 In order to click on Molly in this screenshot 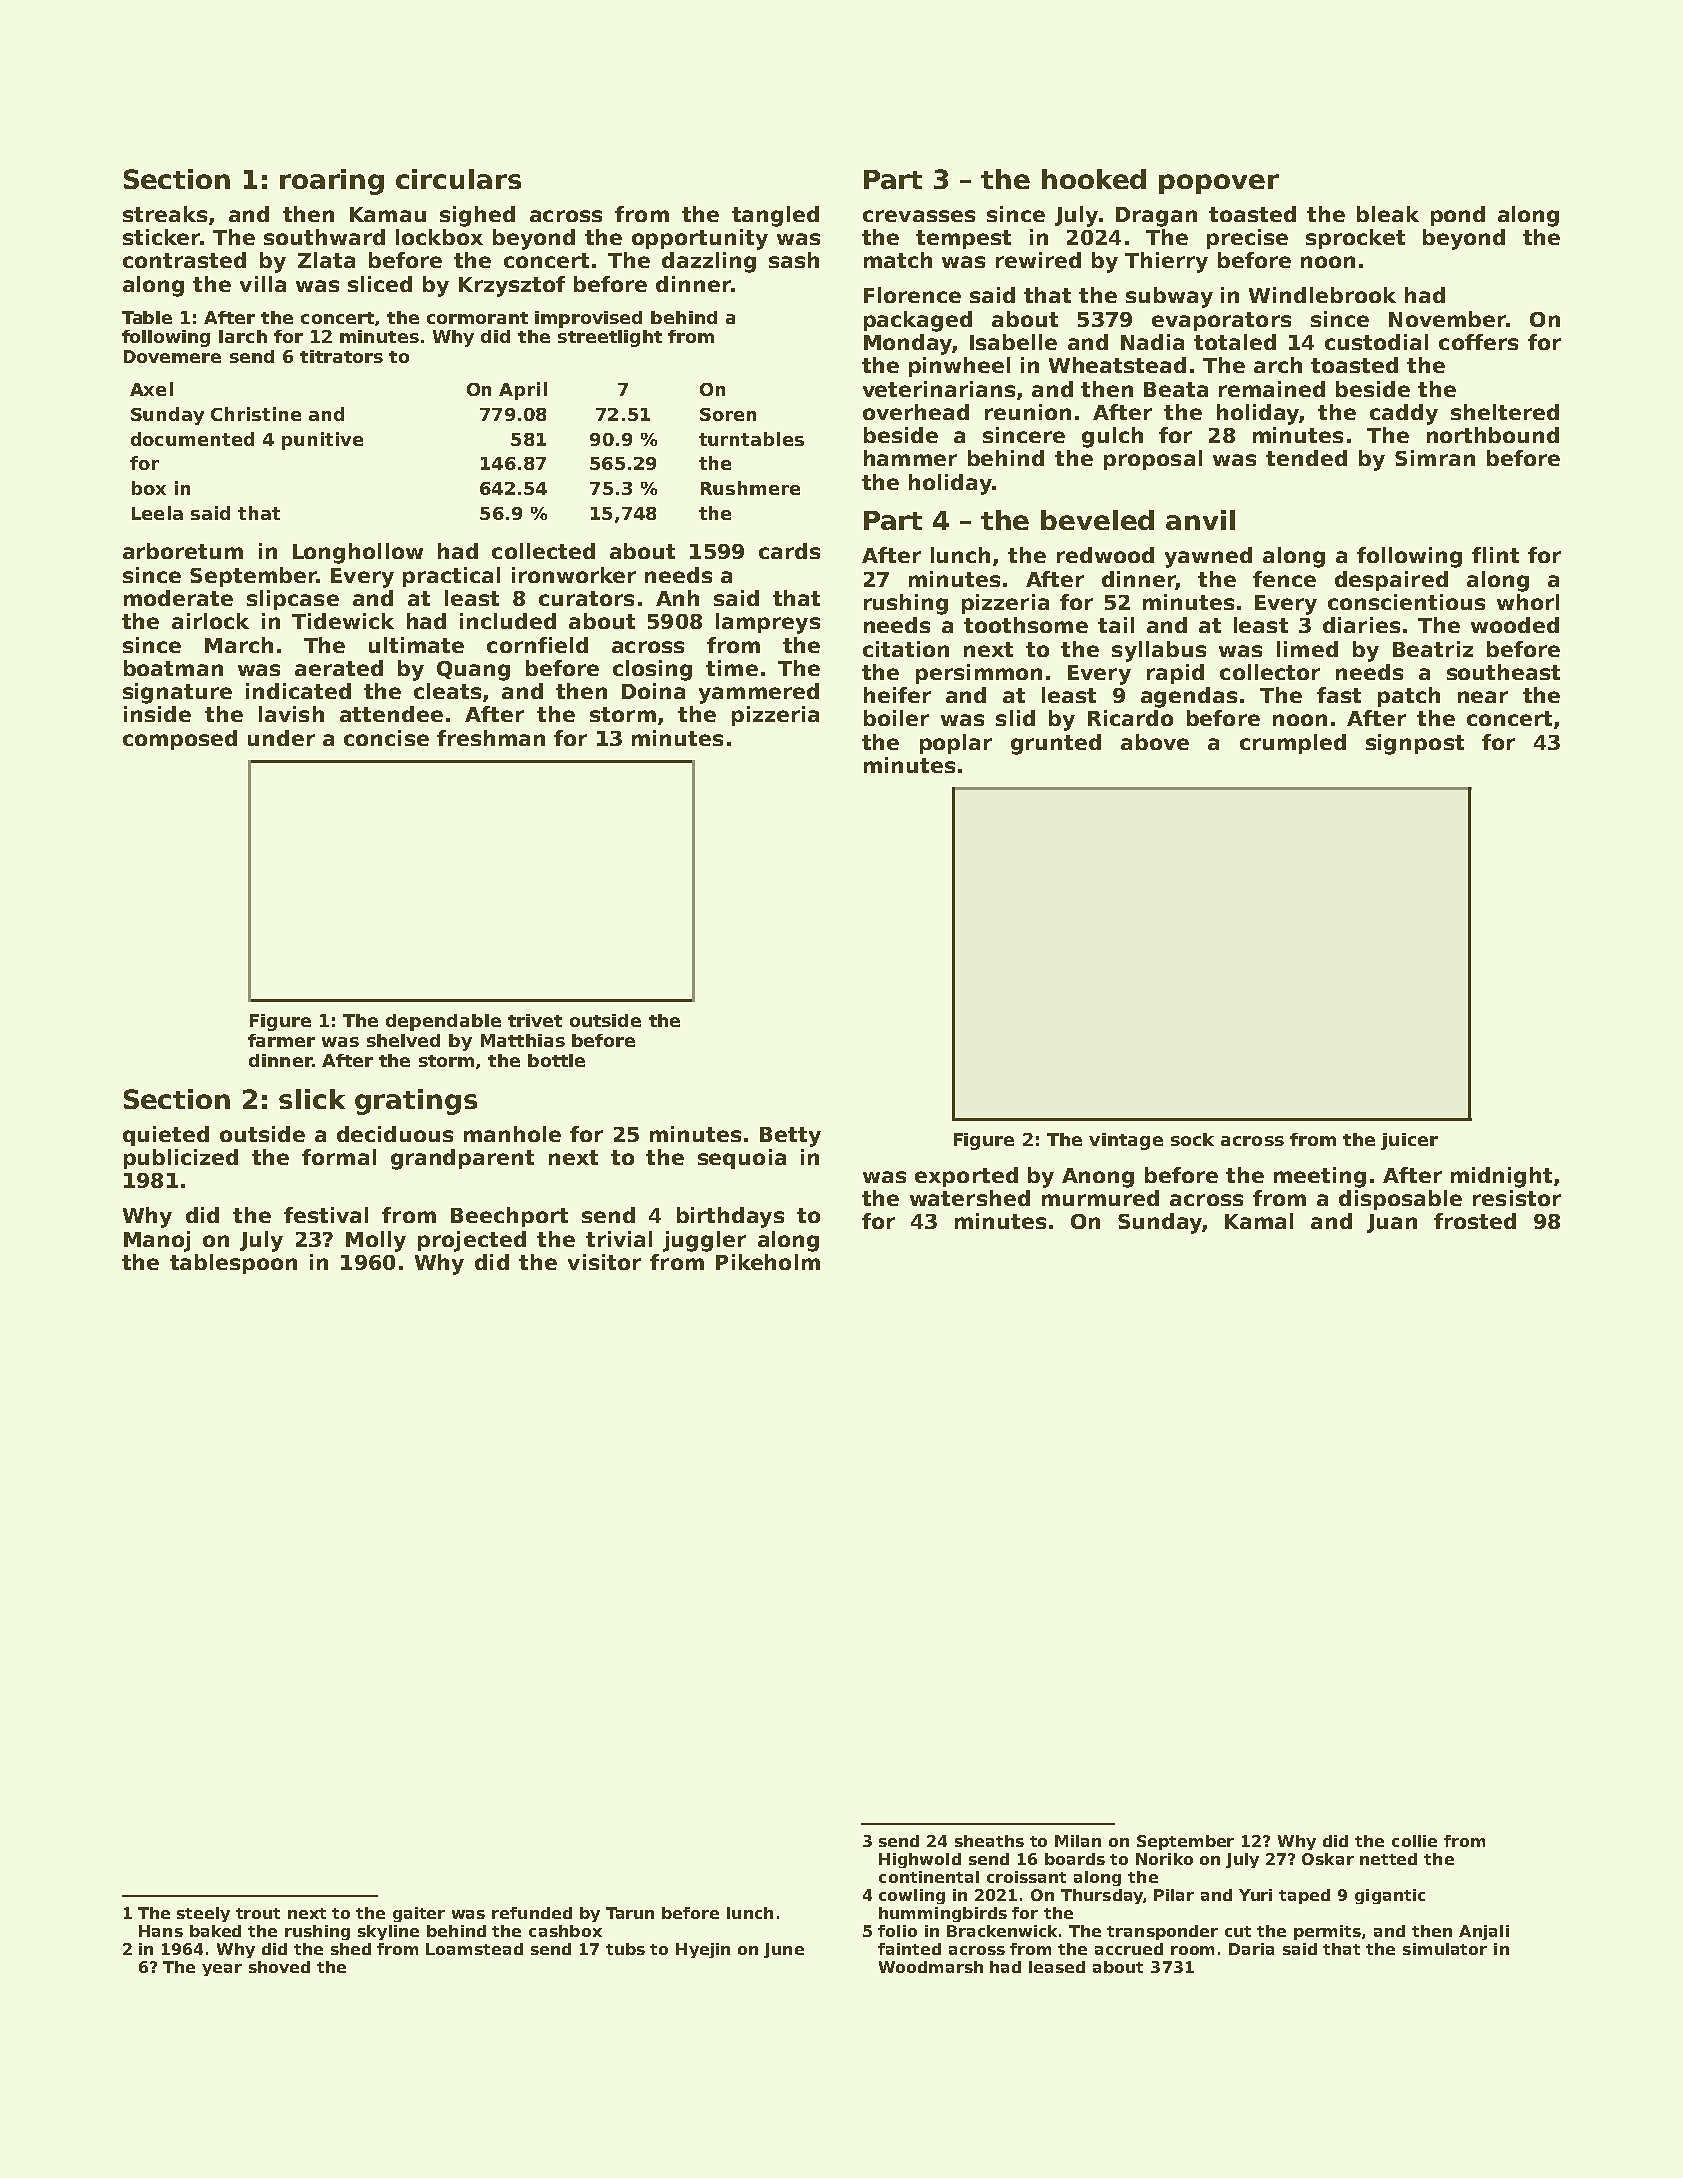, I will do `click(376, 1241)`.
